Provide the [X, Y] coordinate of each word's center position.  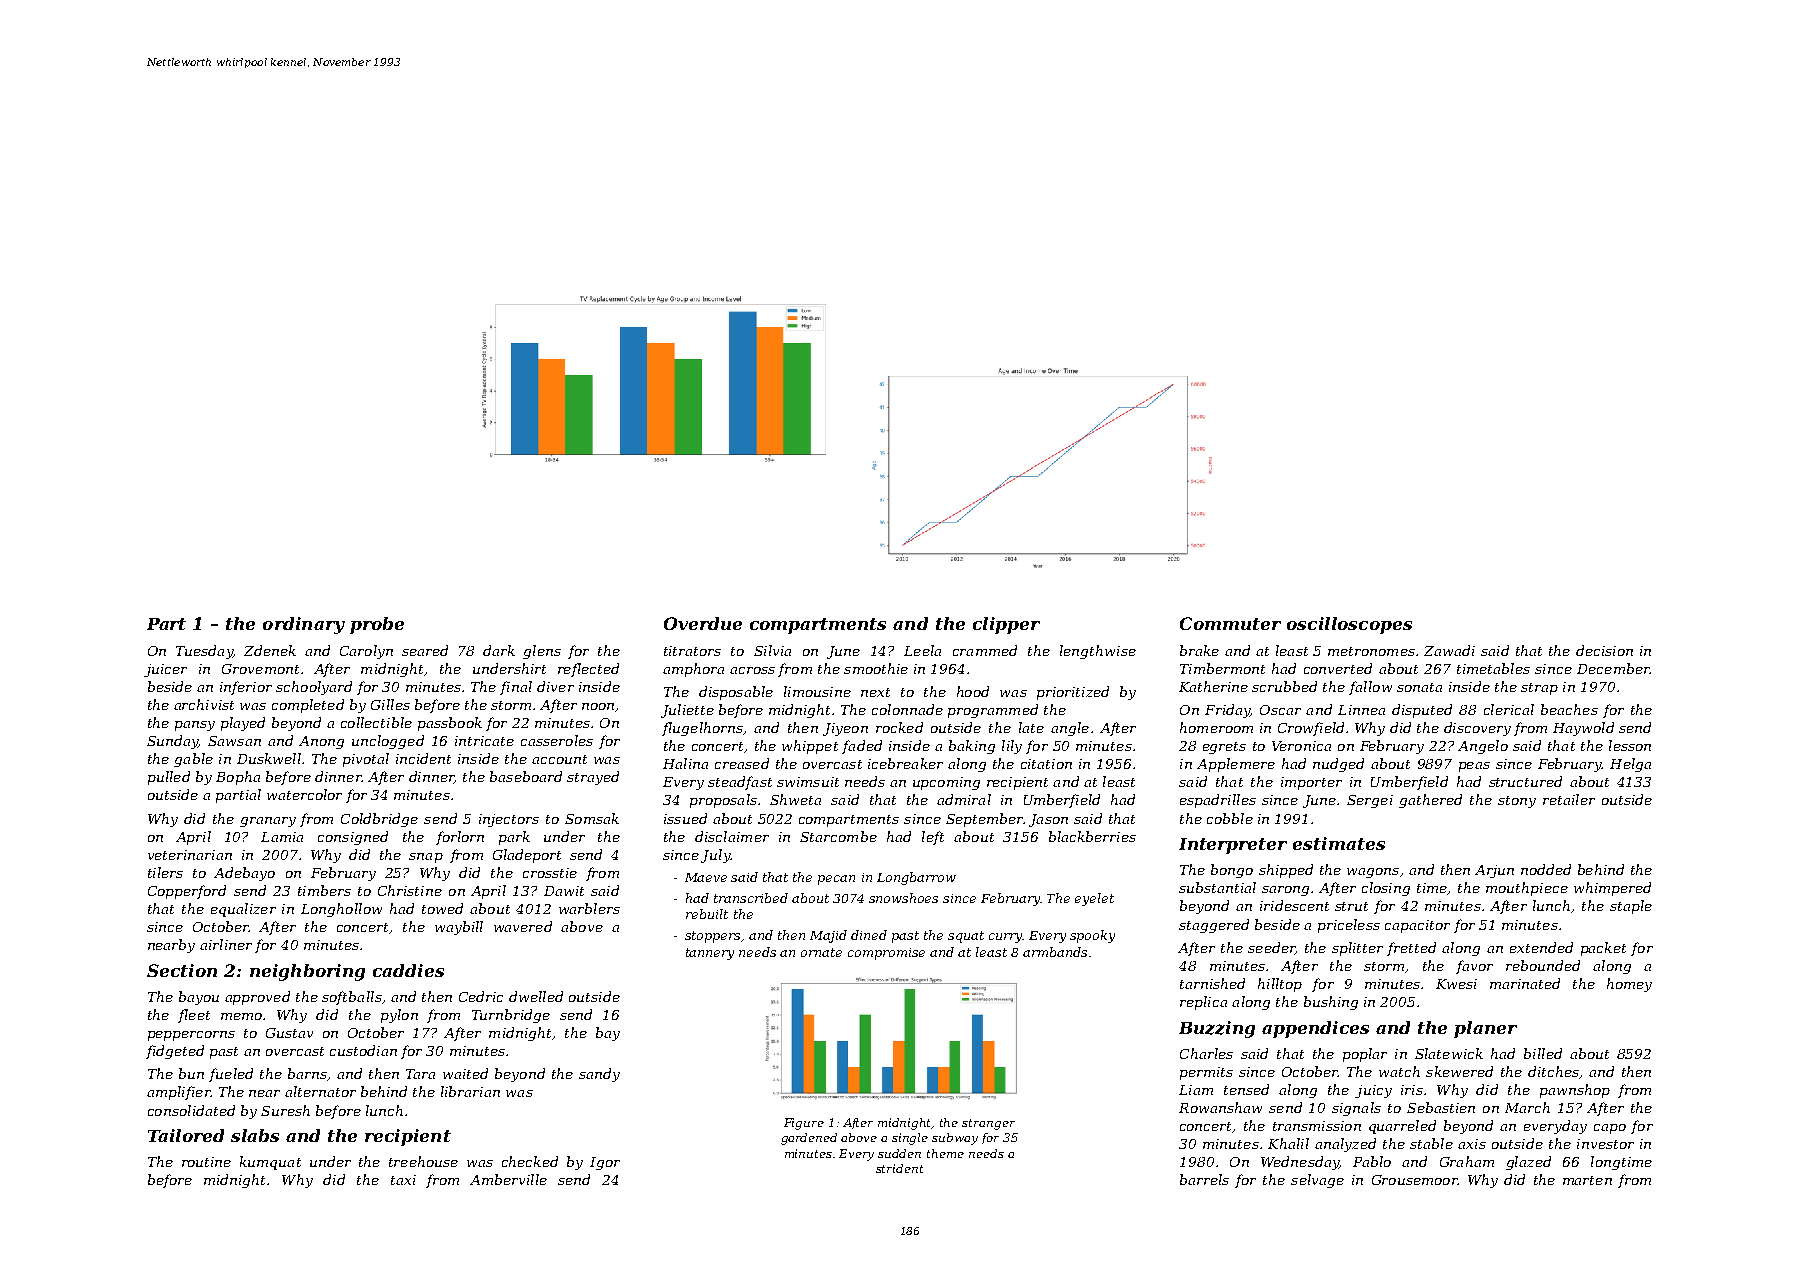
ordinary [304, 625]
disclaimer [732, 836]
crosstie [550, 873]
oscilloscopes [1349, 625]
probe [377, 625]
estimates [1339, 843]
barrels [1204, 1179]
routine [206, 1162]
